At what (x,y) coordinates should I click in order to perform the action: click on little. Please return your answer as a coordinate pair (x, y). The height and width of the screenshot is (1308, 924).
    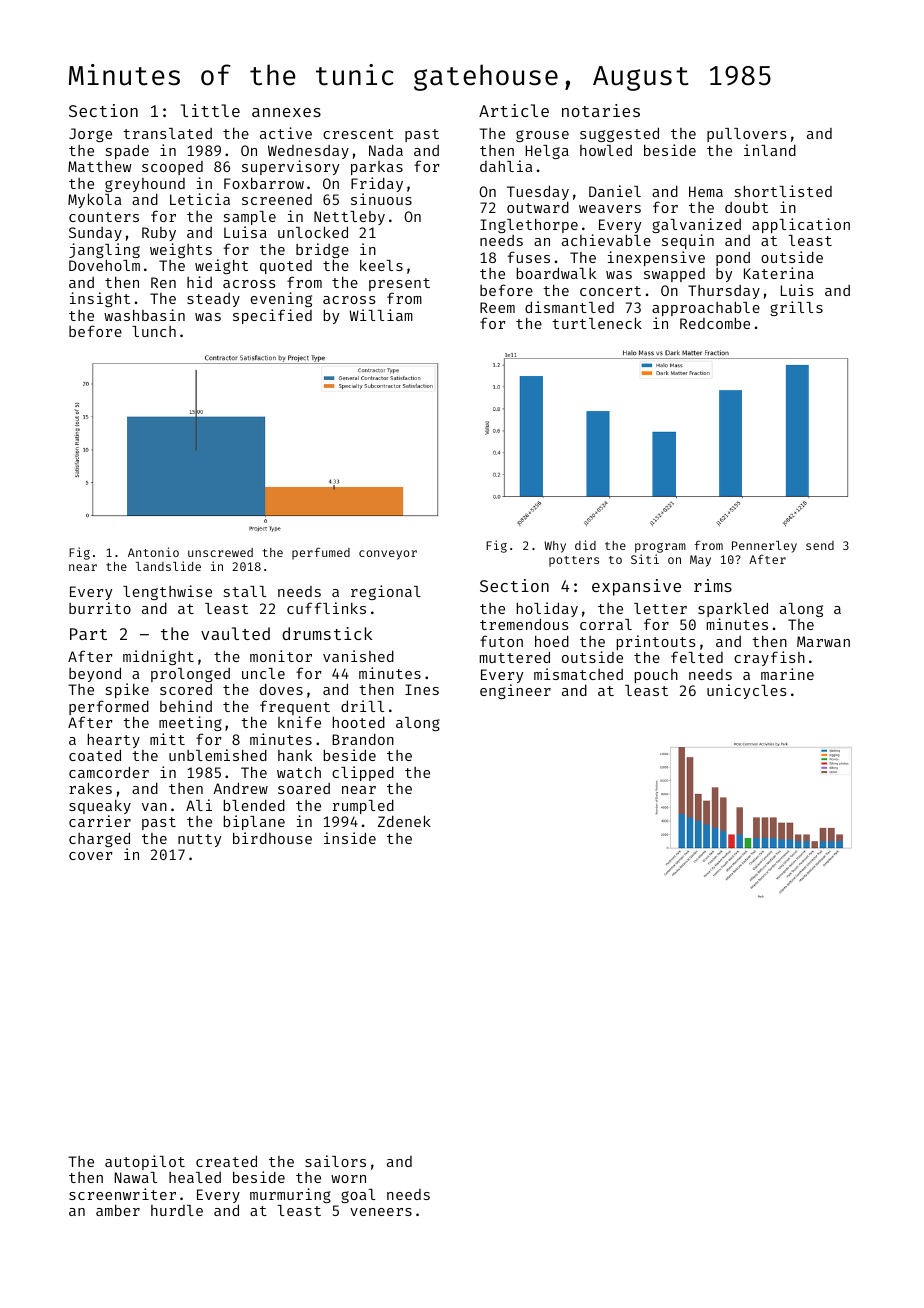
    Looking at the image, I should click on (210, 110).
